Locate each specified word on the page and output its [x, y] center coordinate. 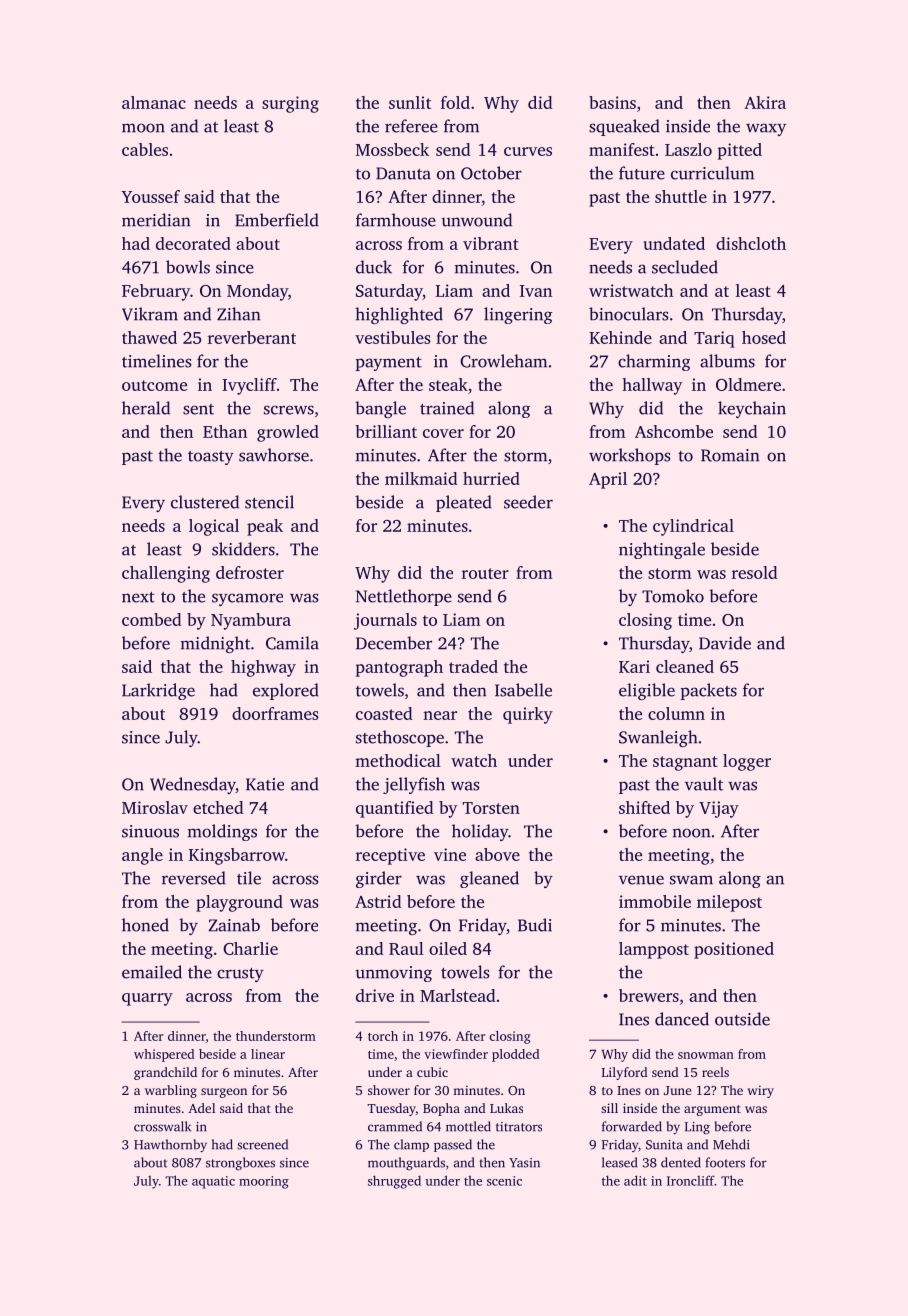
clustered [205, 502]
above [497, 854]
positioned [734, 950]
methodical [398, 760]
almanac [154, 102]
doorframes [275, 713]
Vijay [719, 809]
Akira [765, 102]
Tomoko [673, 596]
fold [455, 102]
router [485, 573]
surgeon [224, 1093]
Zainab [234, 925]
